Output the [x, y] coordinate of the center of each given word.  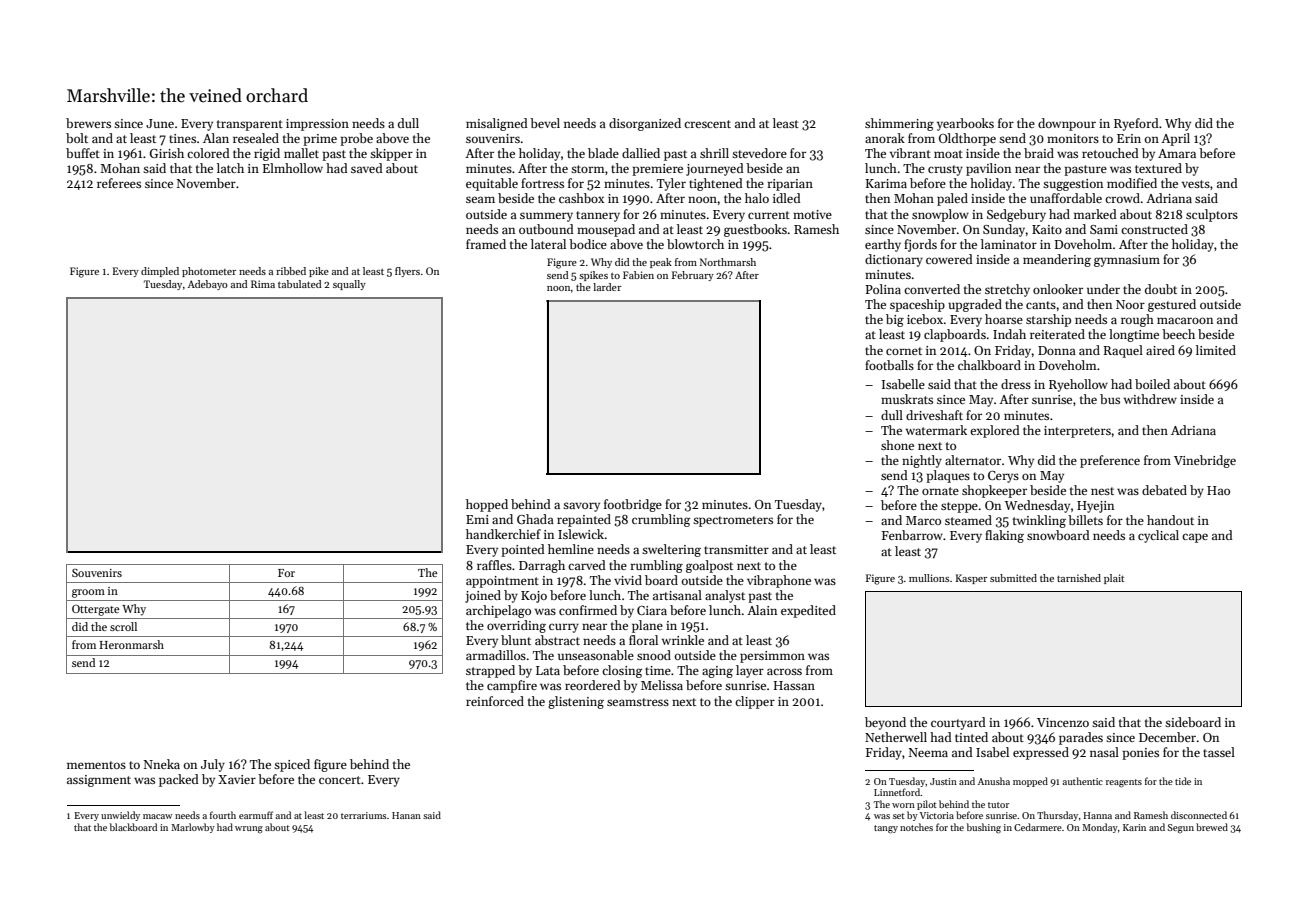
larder [607, 287]
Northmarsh [728, 262]
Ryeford [1136, 124]
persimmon [772, 657]
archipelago [498, 611]
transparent [250, 125]
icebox [925, 319]
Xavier [237, 779]
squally [349, 285]
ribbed [291, 271]
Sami [1104, 229]
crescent [707, 124]
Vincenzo [1063, 722]
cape [1195, 538]
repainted [584, 520]
